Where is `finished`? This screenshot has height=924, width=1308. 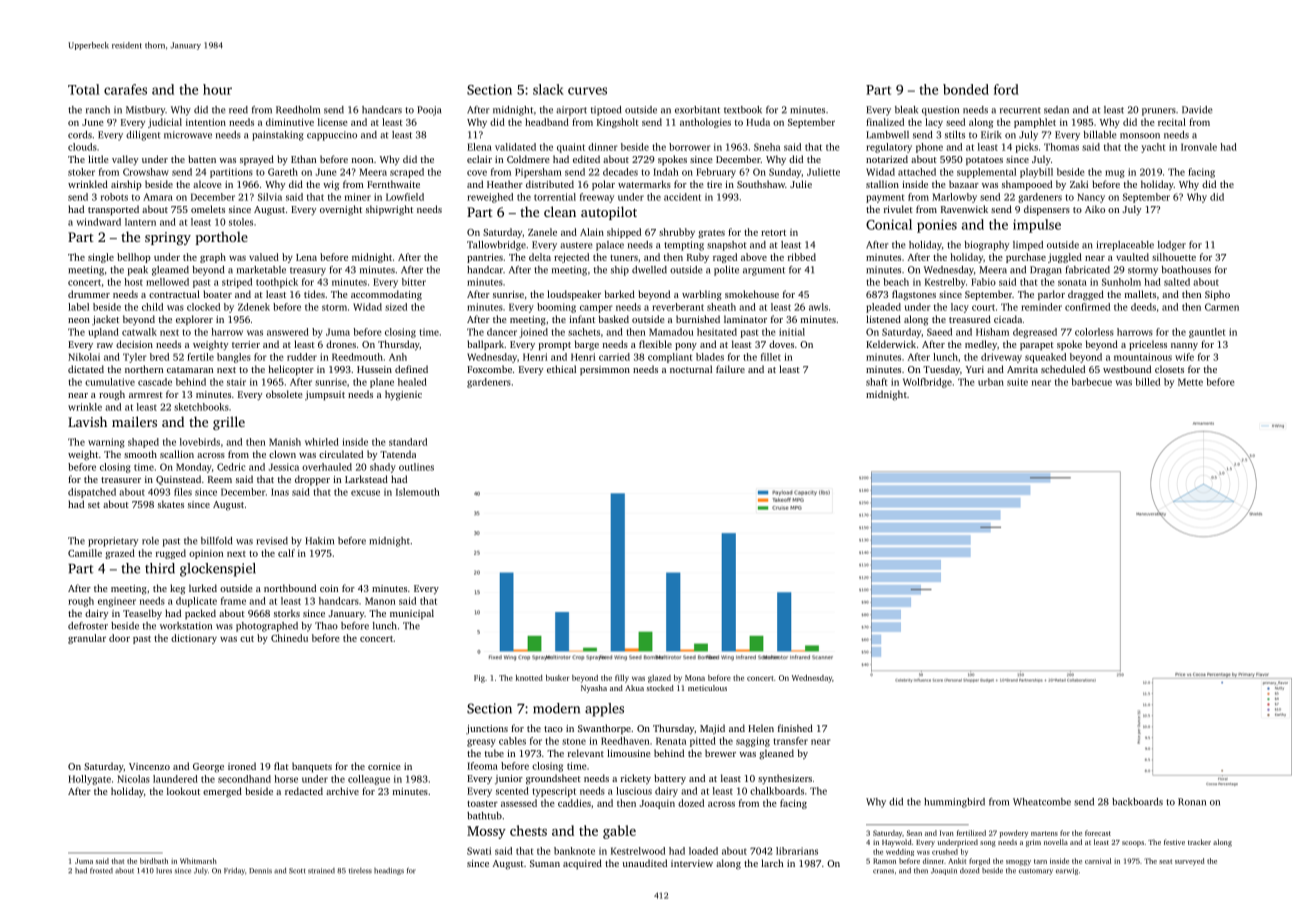 finished is located at coordinates (795, 728).
